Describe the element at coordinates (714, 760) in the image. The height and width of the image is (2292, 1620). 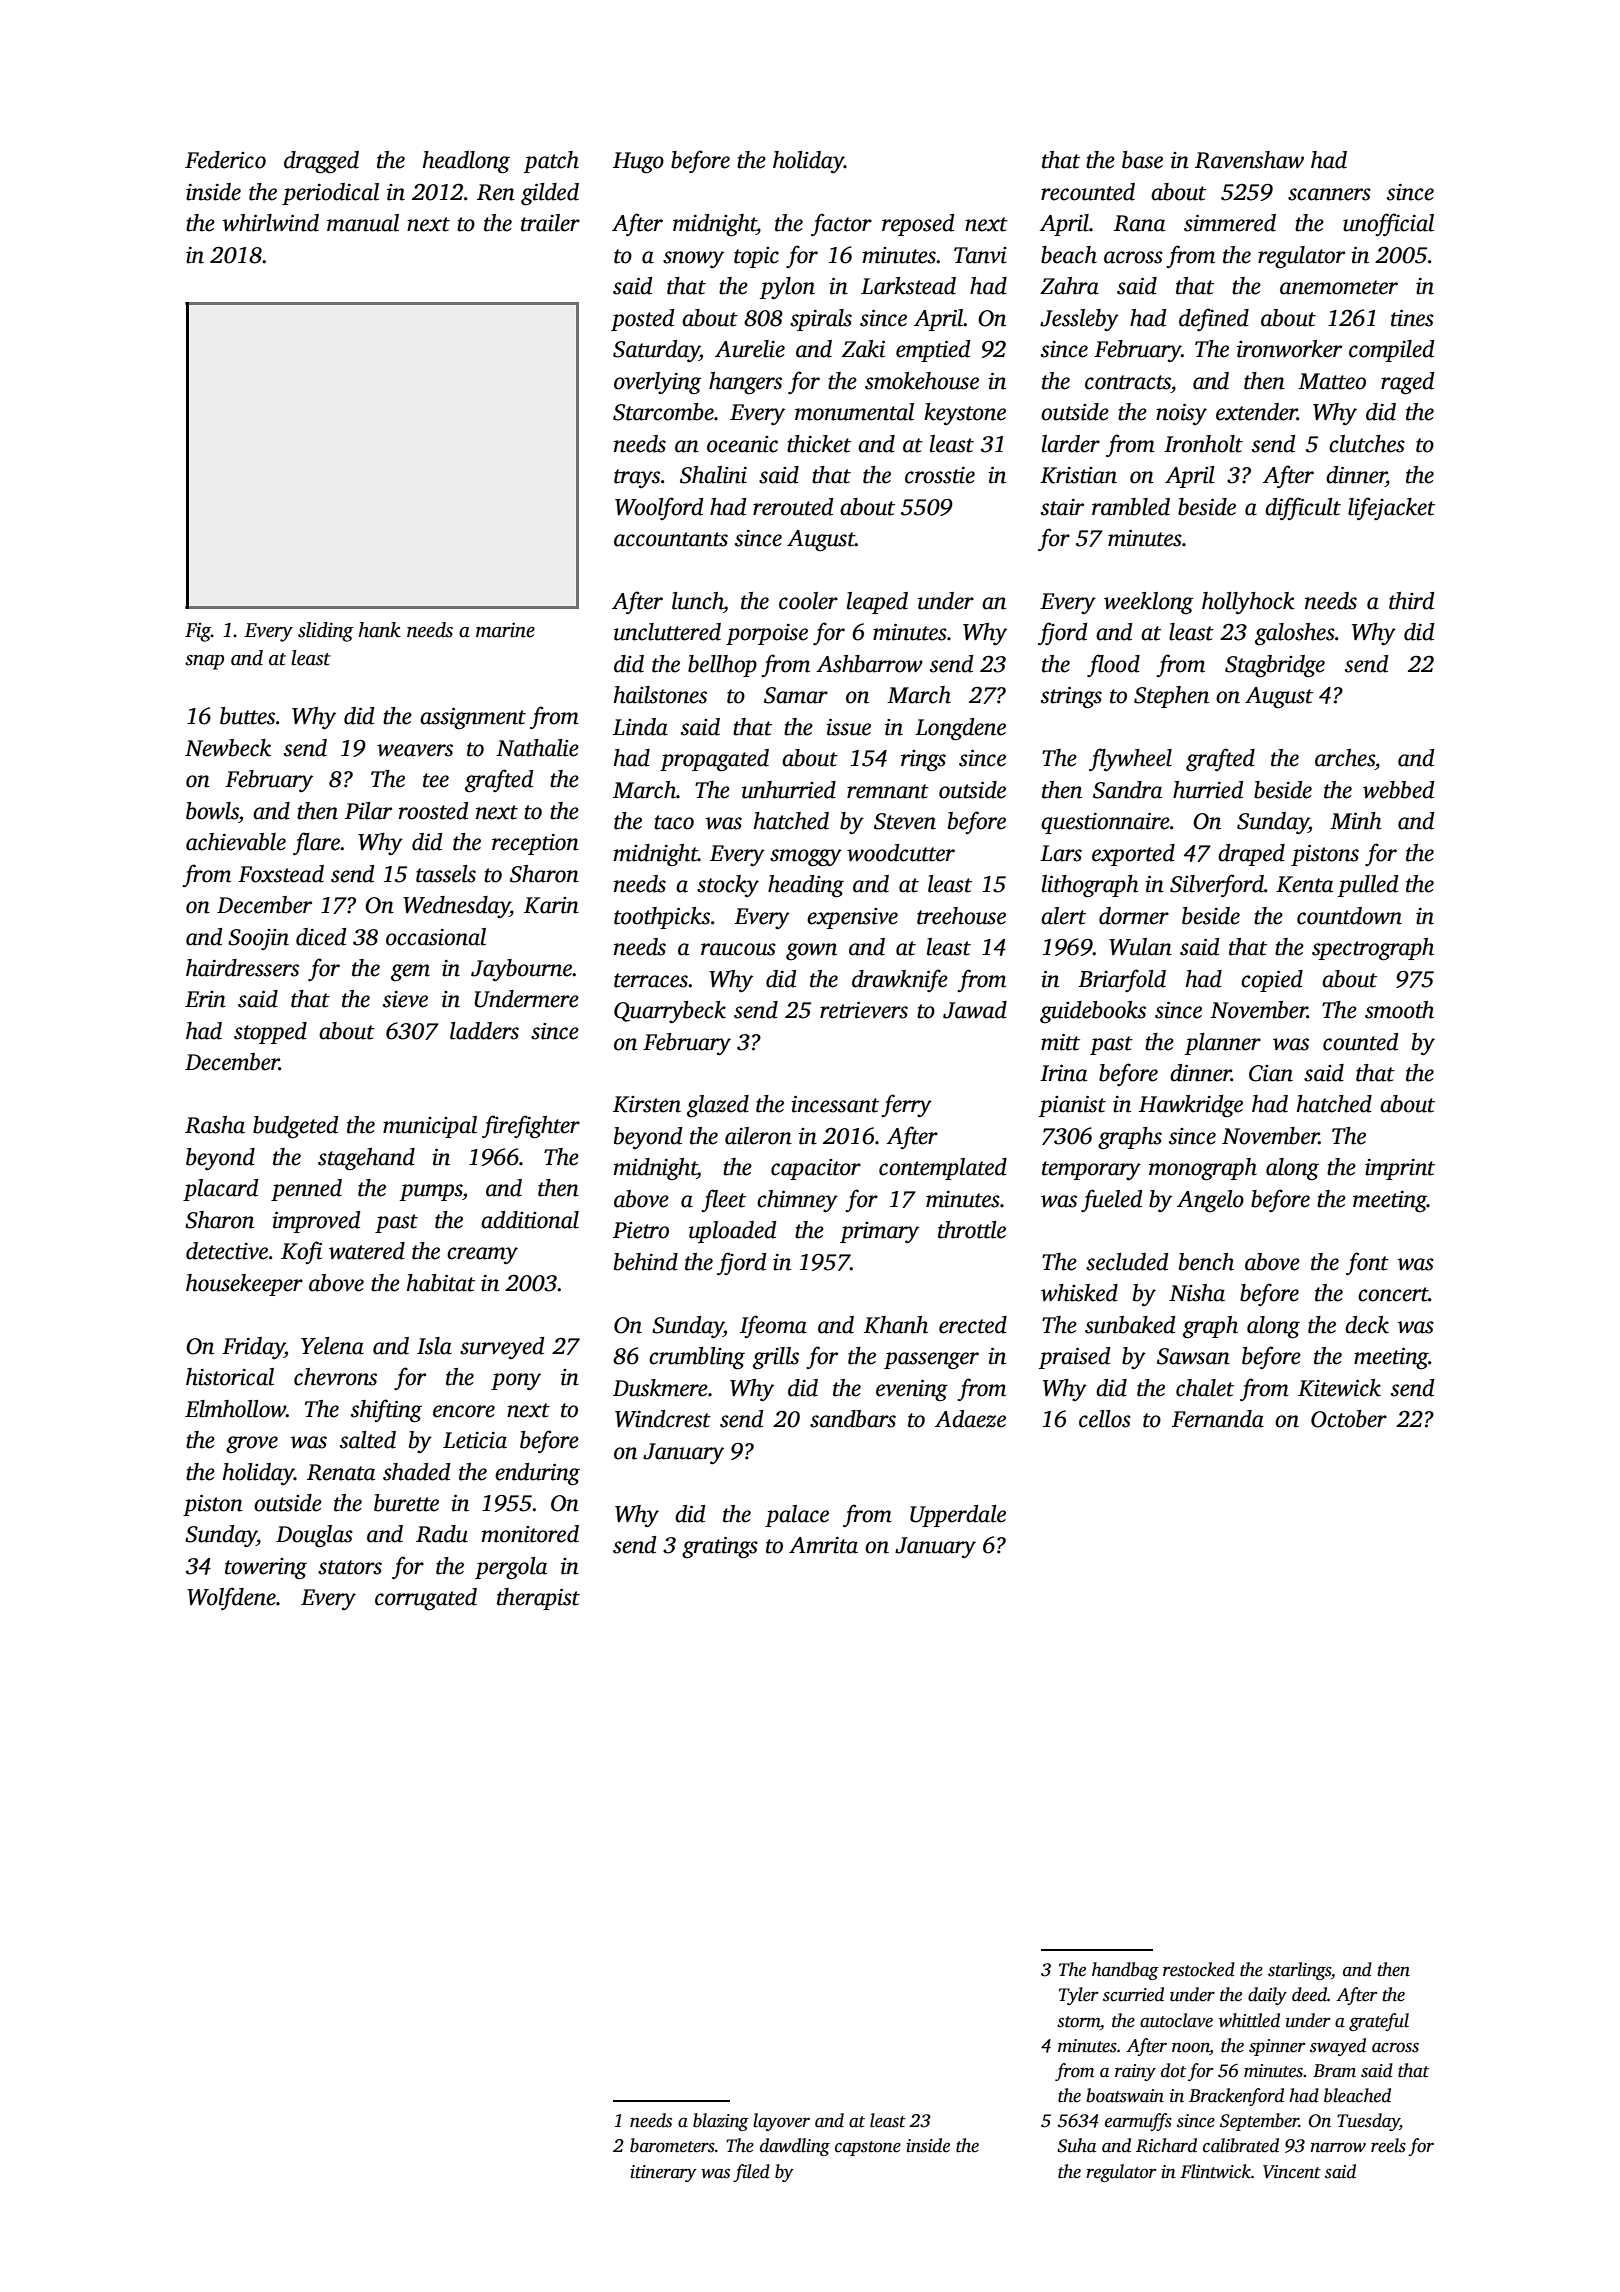
I see `propagated` at that location.
